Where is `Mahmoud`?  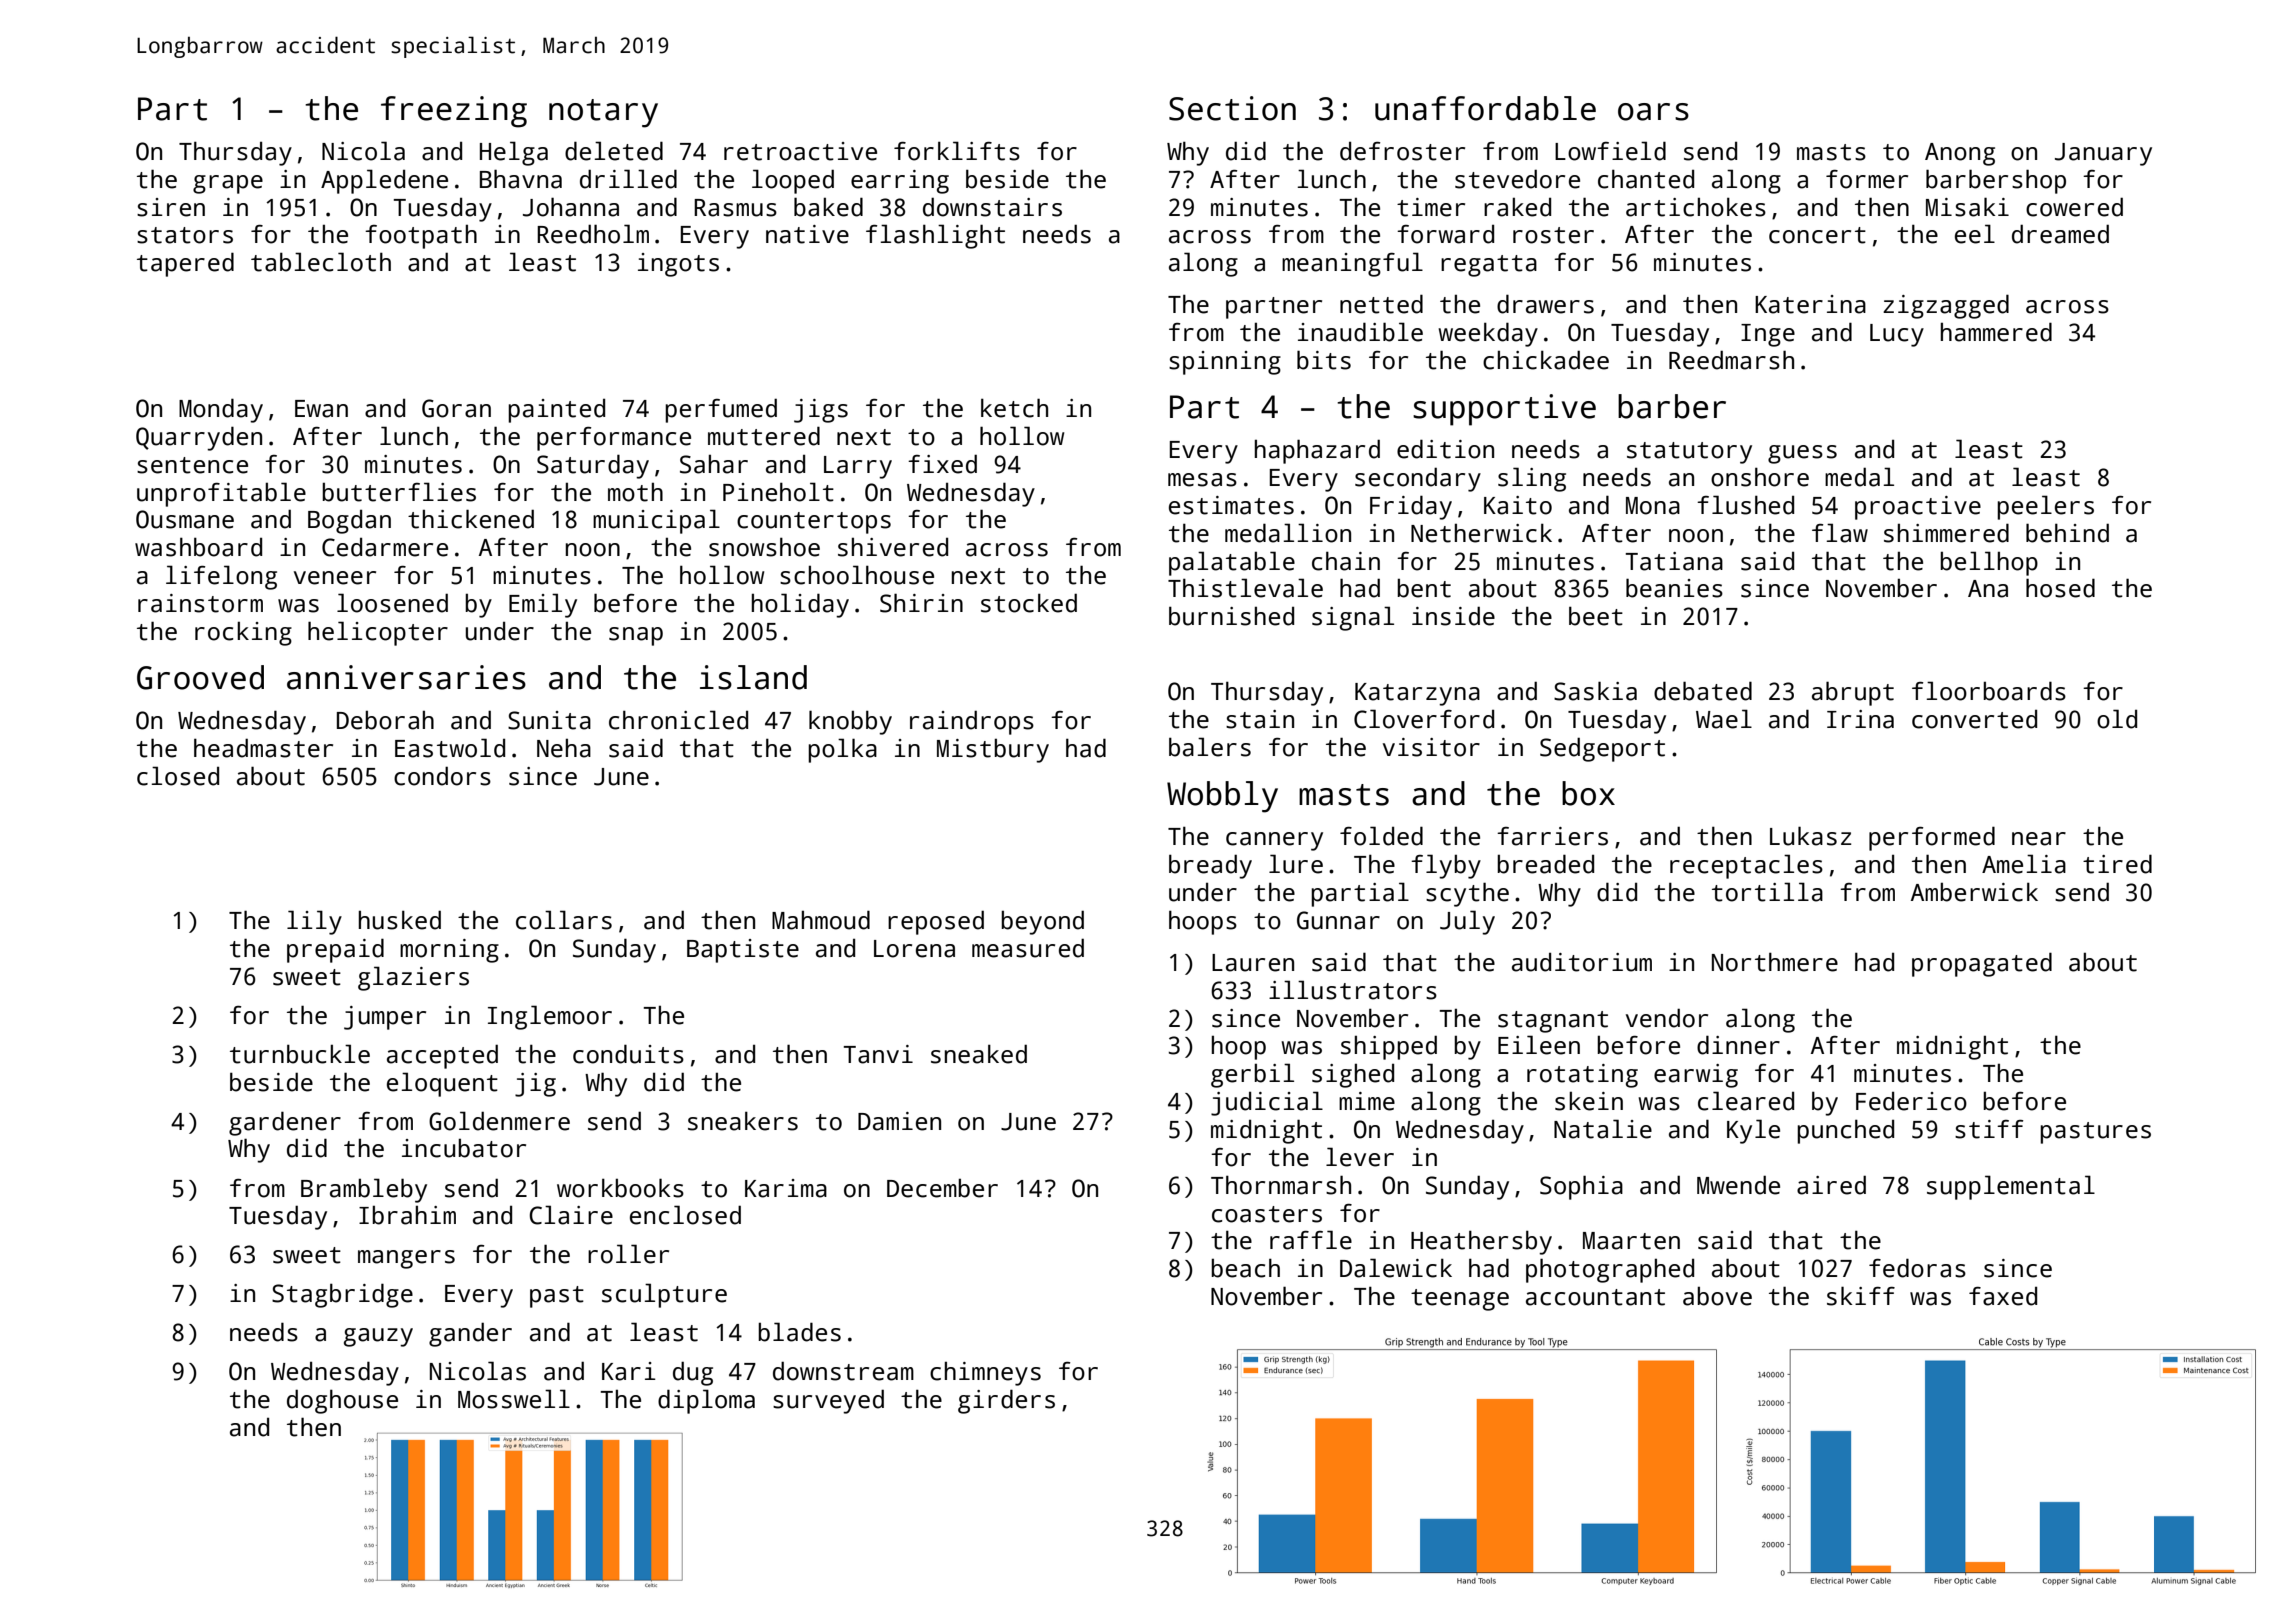
Mahmoud is located at coordinates (821, 920).
